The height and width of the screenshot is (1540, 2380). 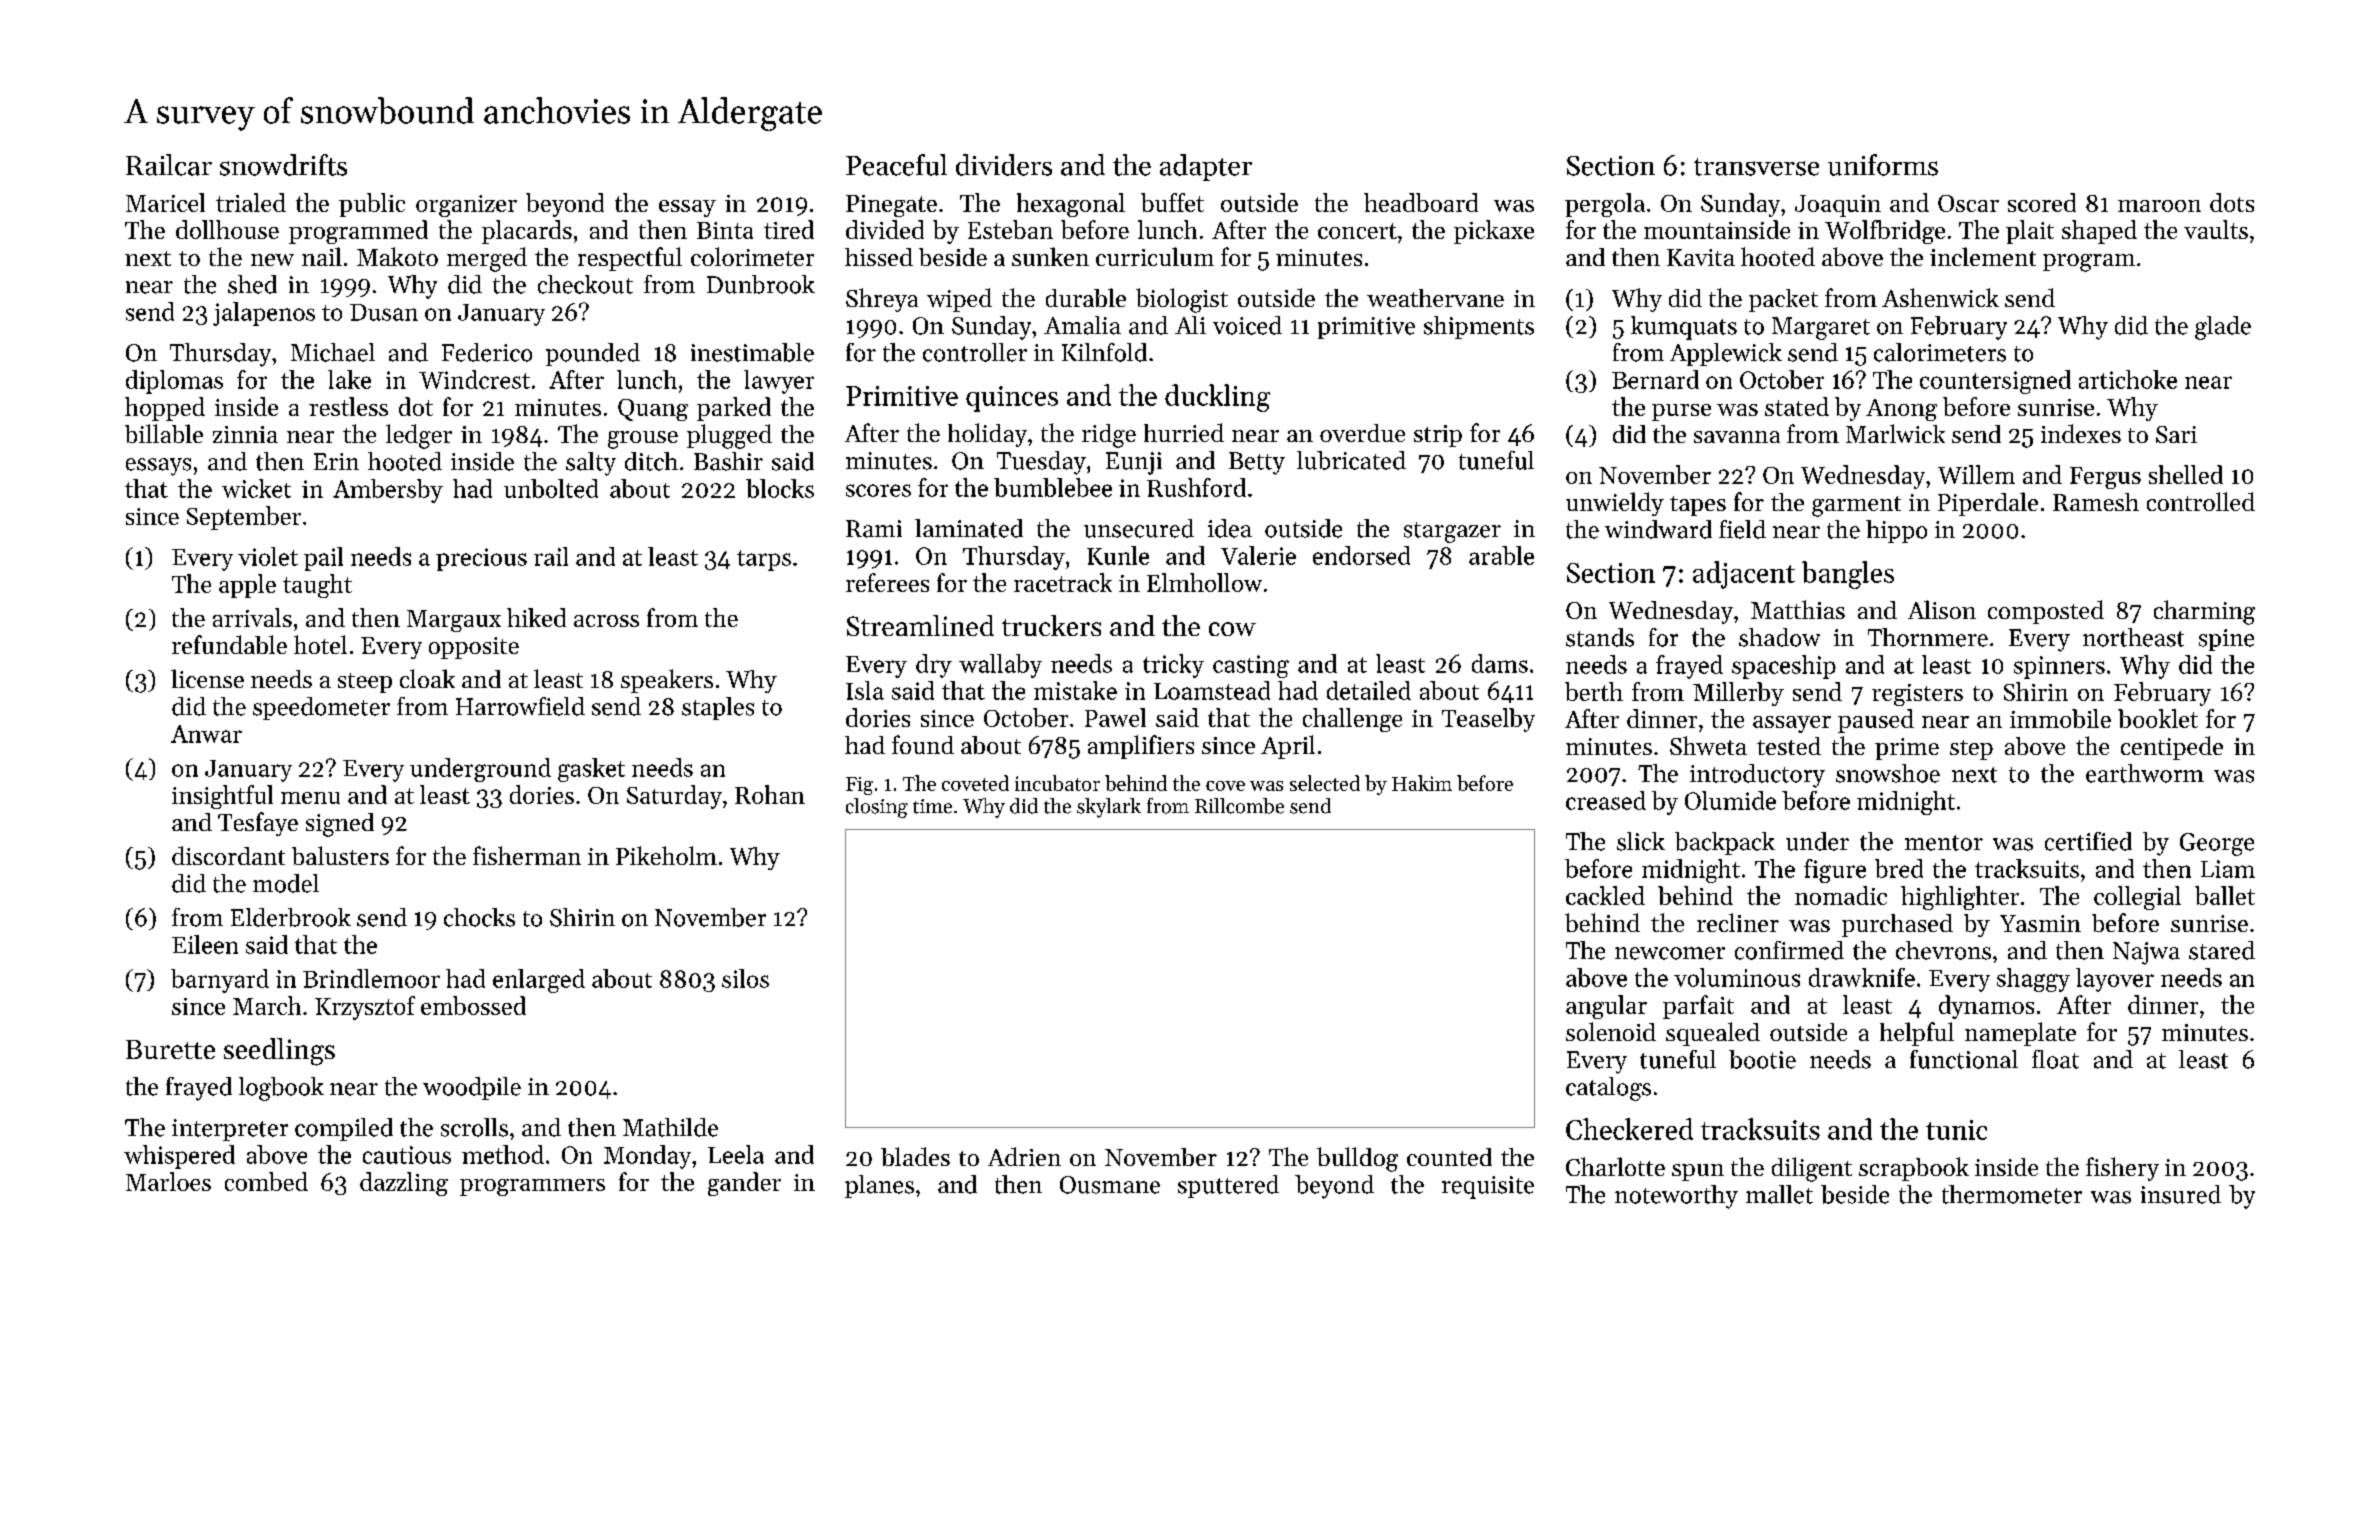 What do you see at coordinates (2055, 1059) in the screenshot?
I see `float` at bounding box center [2055, 1059].
